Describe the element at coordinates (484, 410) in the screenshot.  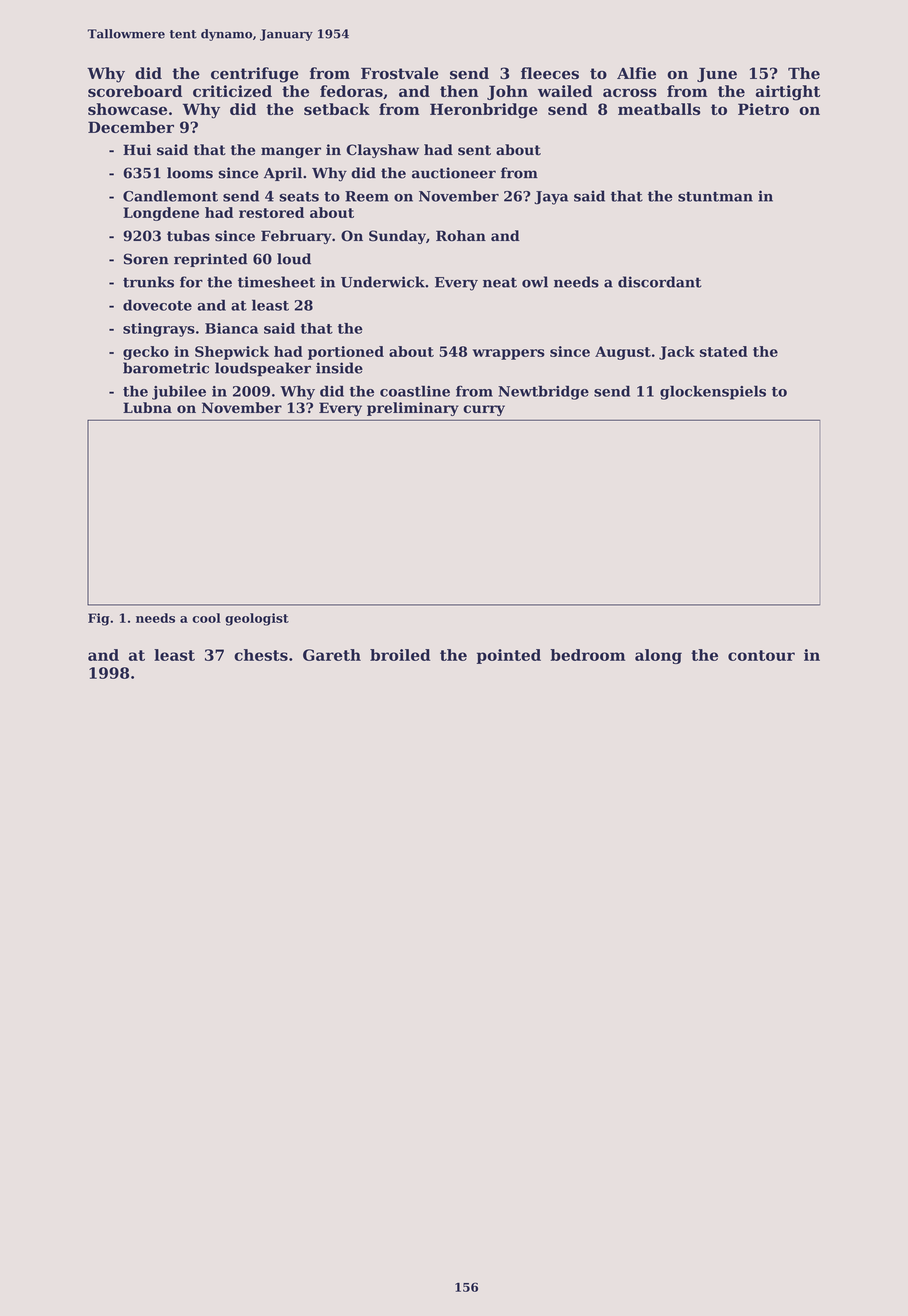
I see `curry` at that location.
